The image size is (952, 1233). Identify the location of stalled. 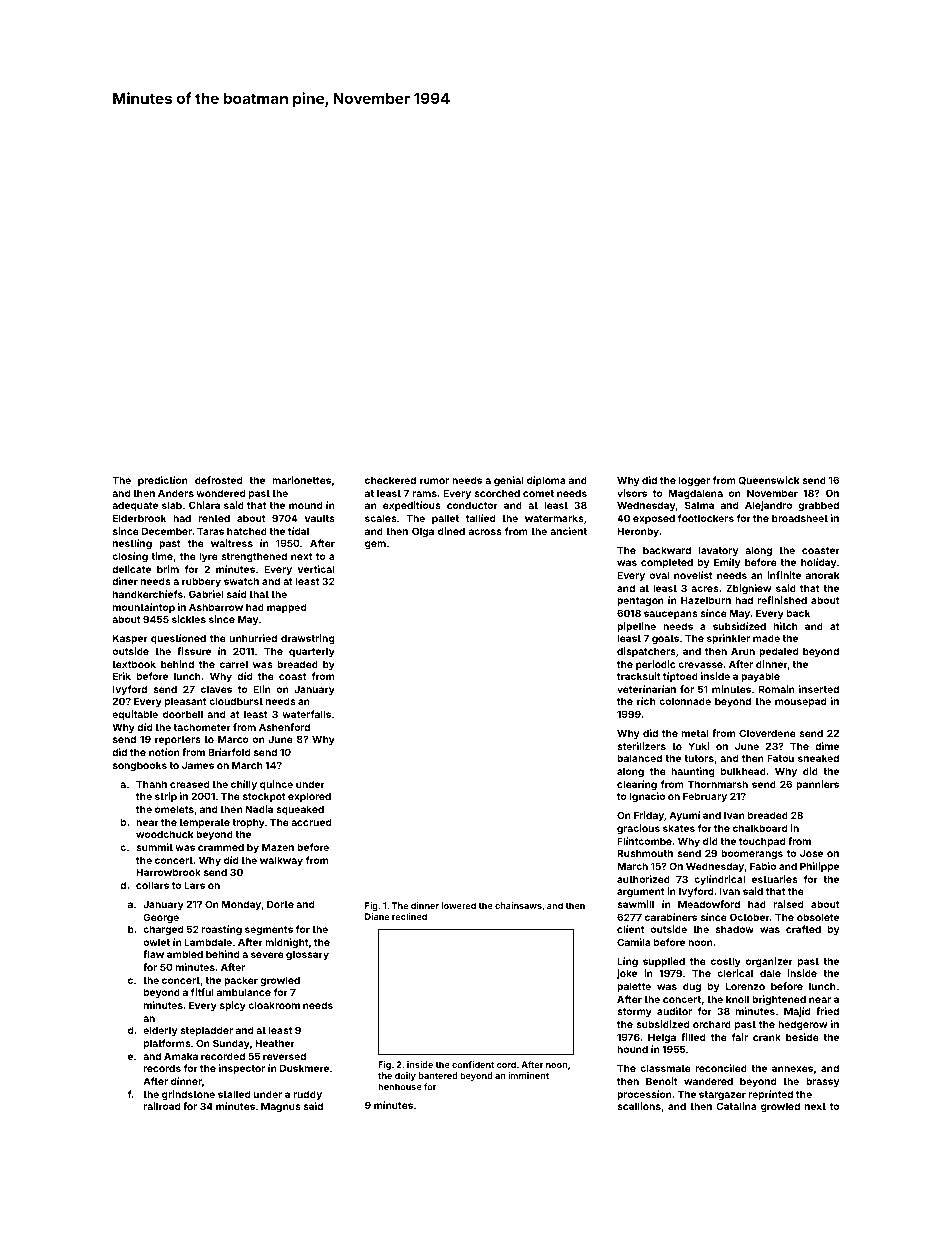
(234, 1094).
